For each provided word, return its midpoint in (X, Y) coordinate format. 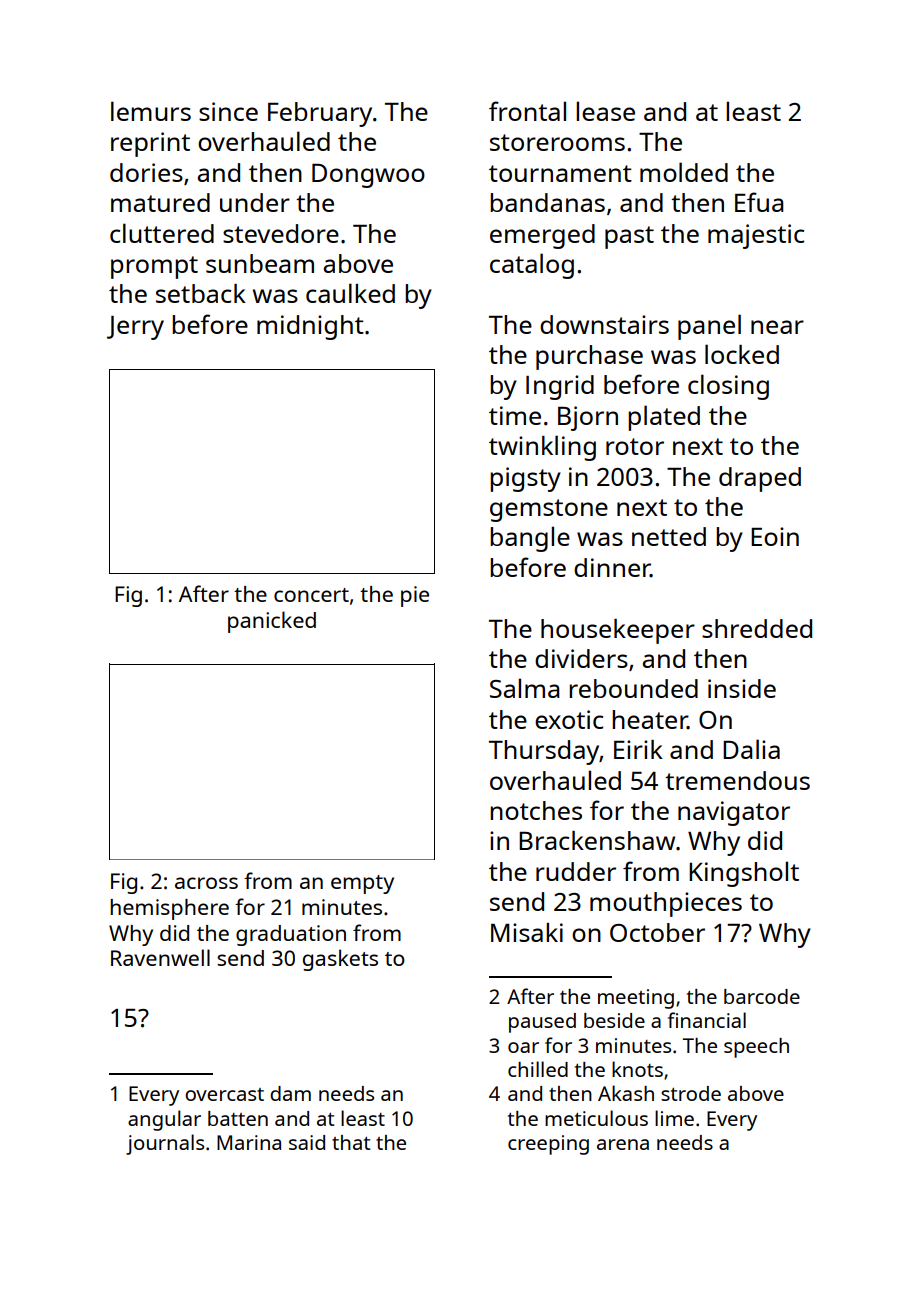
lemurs (151, 111)
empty (362, 884)
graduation (291, 935)
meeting (636, 999)
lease (605, 111)
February (320, 114)
